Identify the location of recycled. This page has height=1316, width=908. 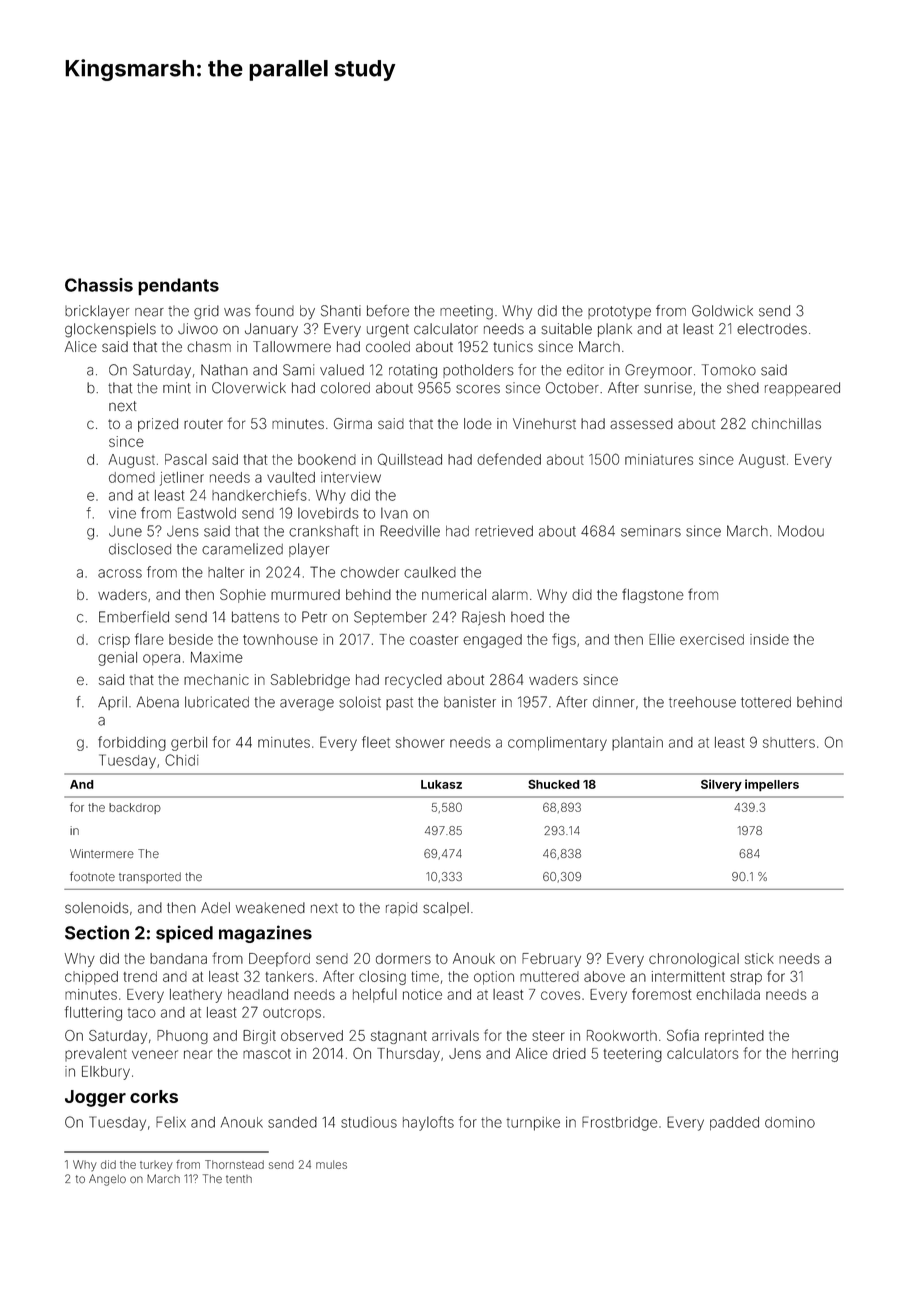
(413, 681).
